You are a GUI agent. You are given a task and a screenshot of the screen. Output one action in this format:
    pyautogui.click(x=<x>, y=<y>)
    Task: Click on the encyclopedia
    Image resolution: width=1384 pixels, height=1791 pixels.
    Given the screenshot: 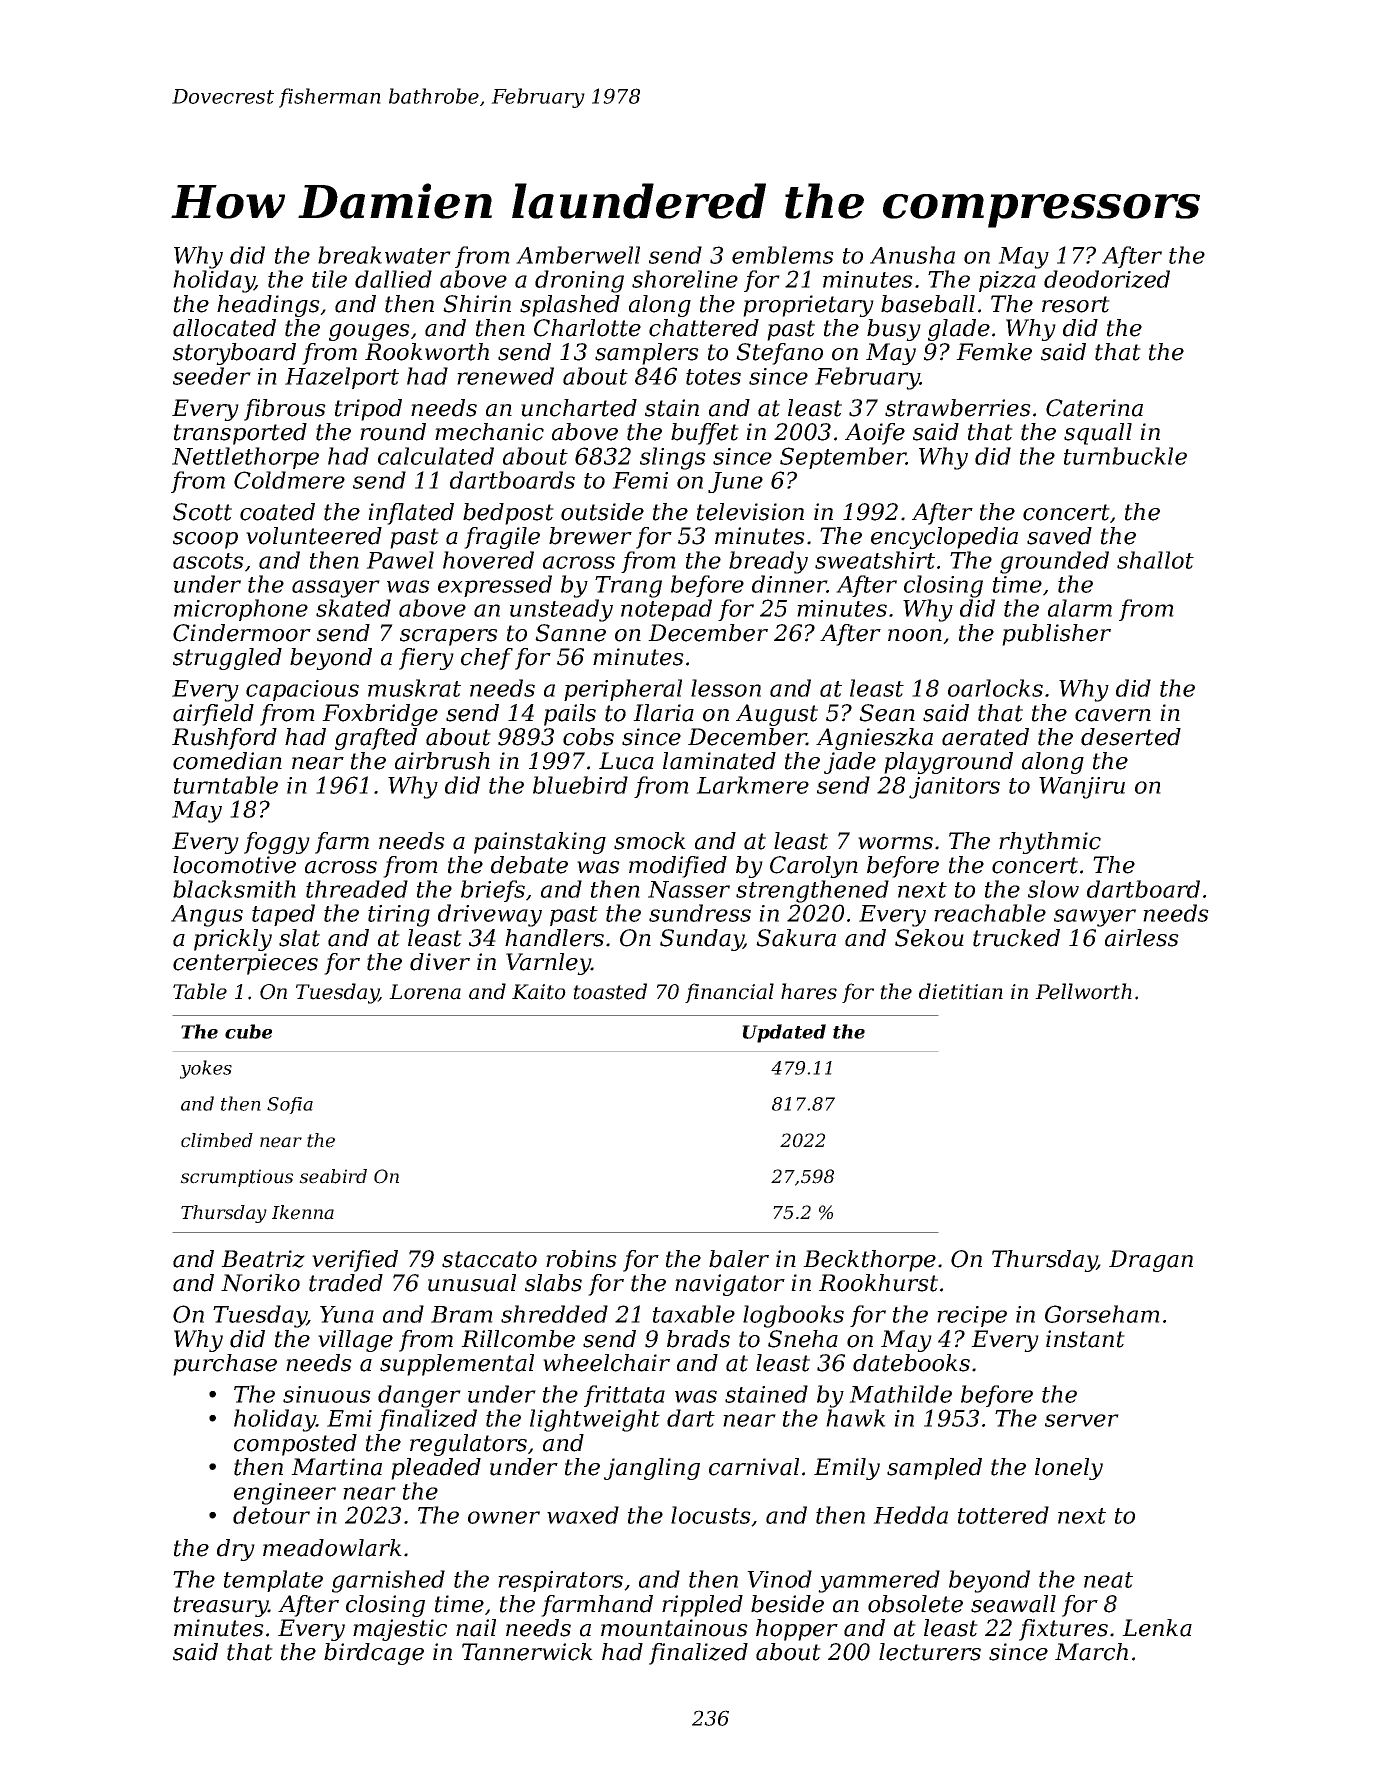 What is the action you would take?
    pyautogui.click(x=944, y=538)
